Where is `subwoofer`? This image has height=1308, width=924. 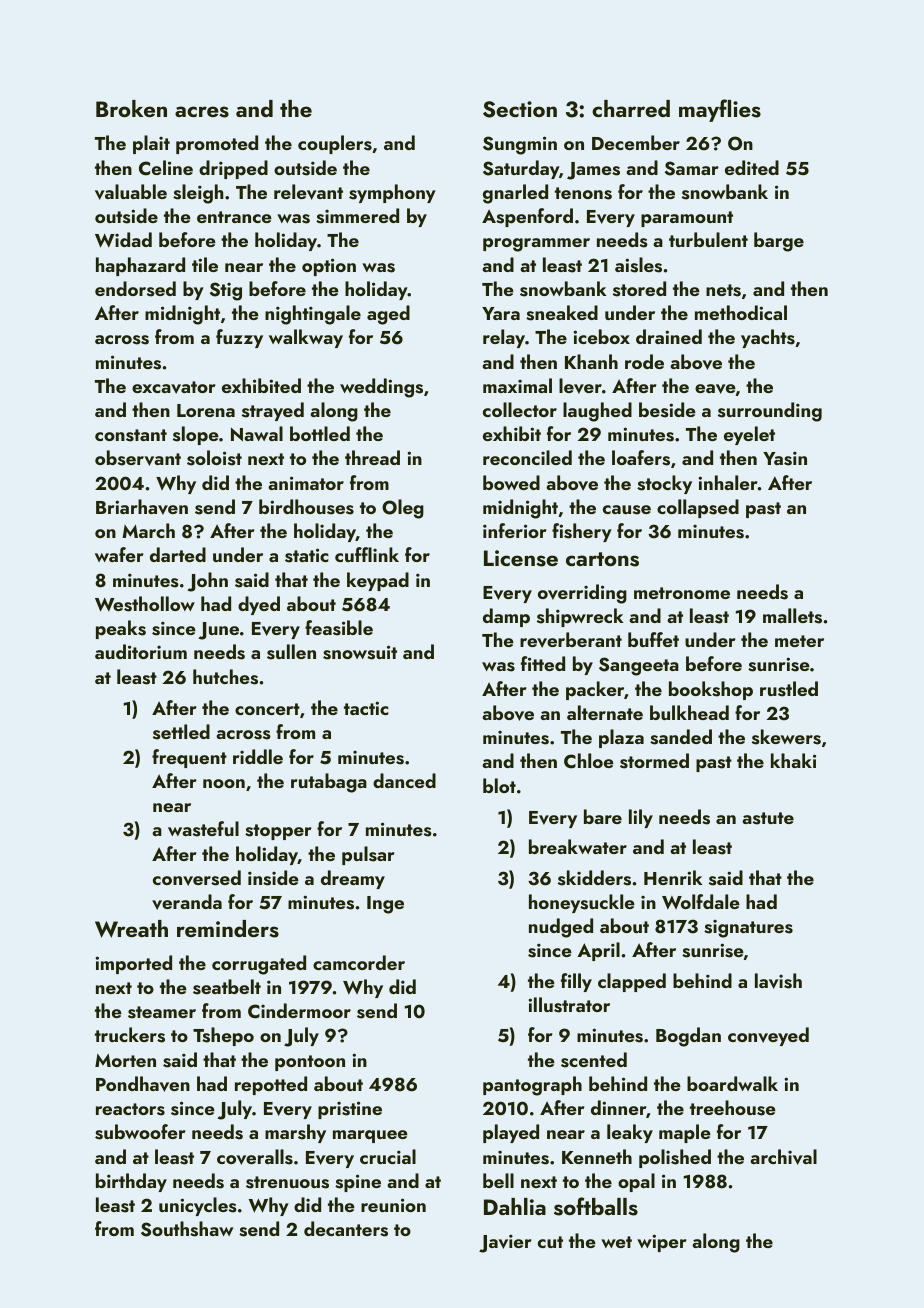
subwoofer is located at coordinates (140, 1132).
